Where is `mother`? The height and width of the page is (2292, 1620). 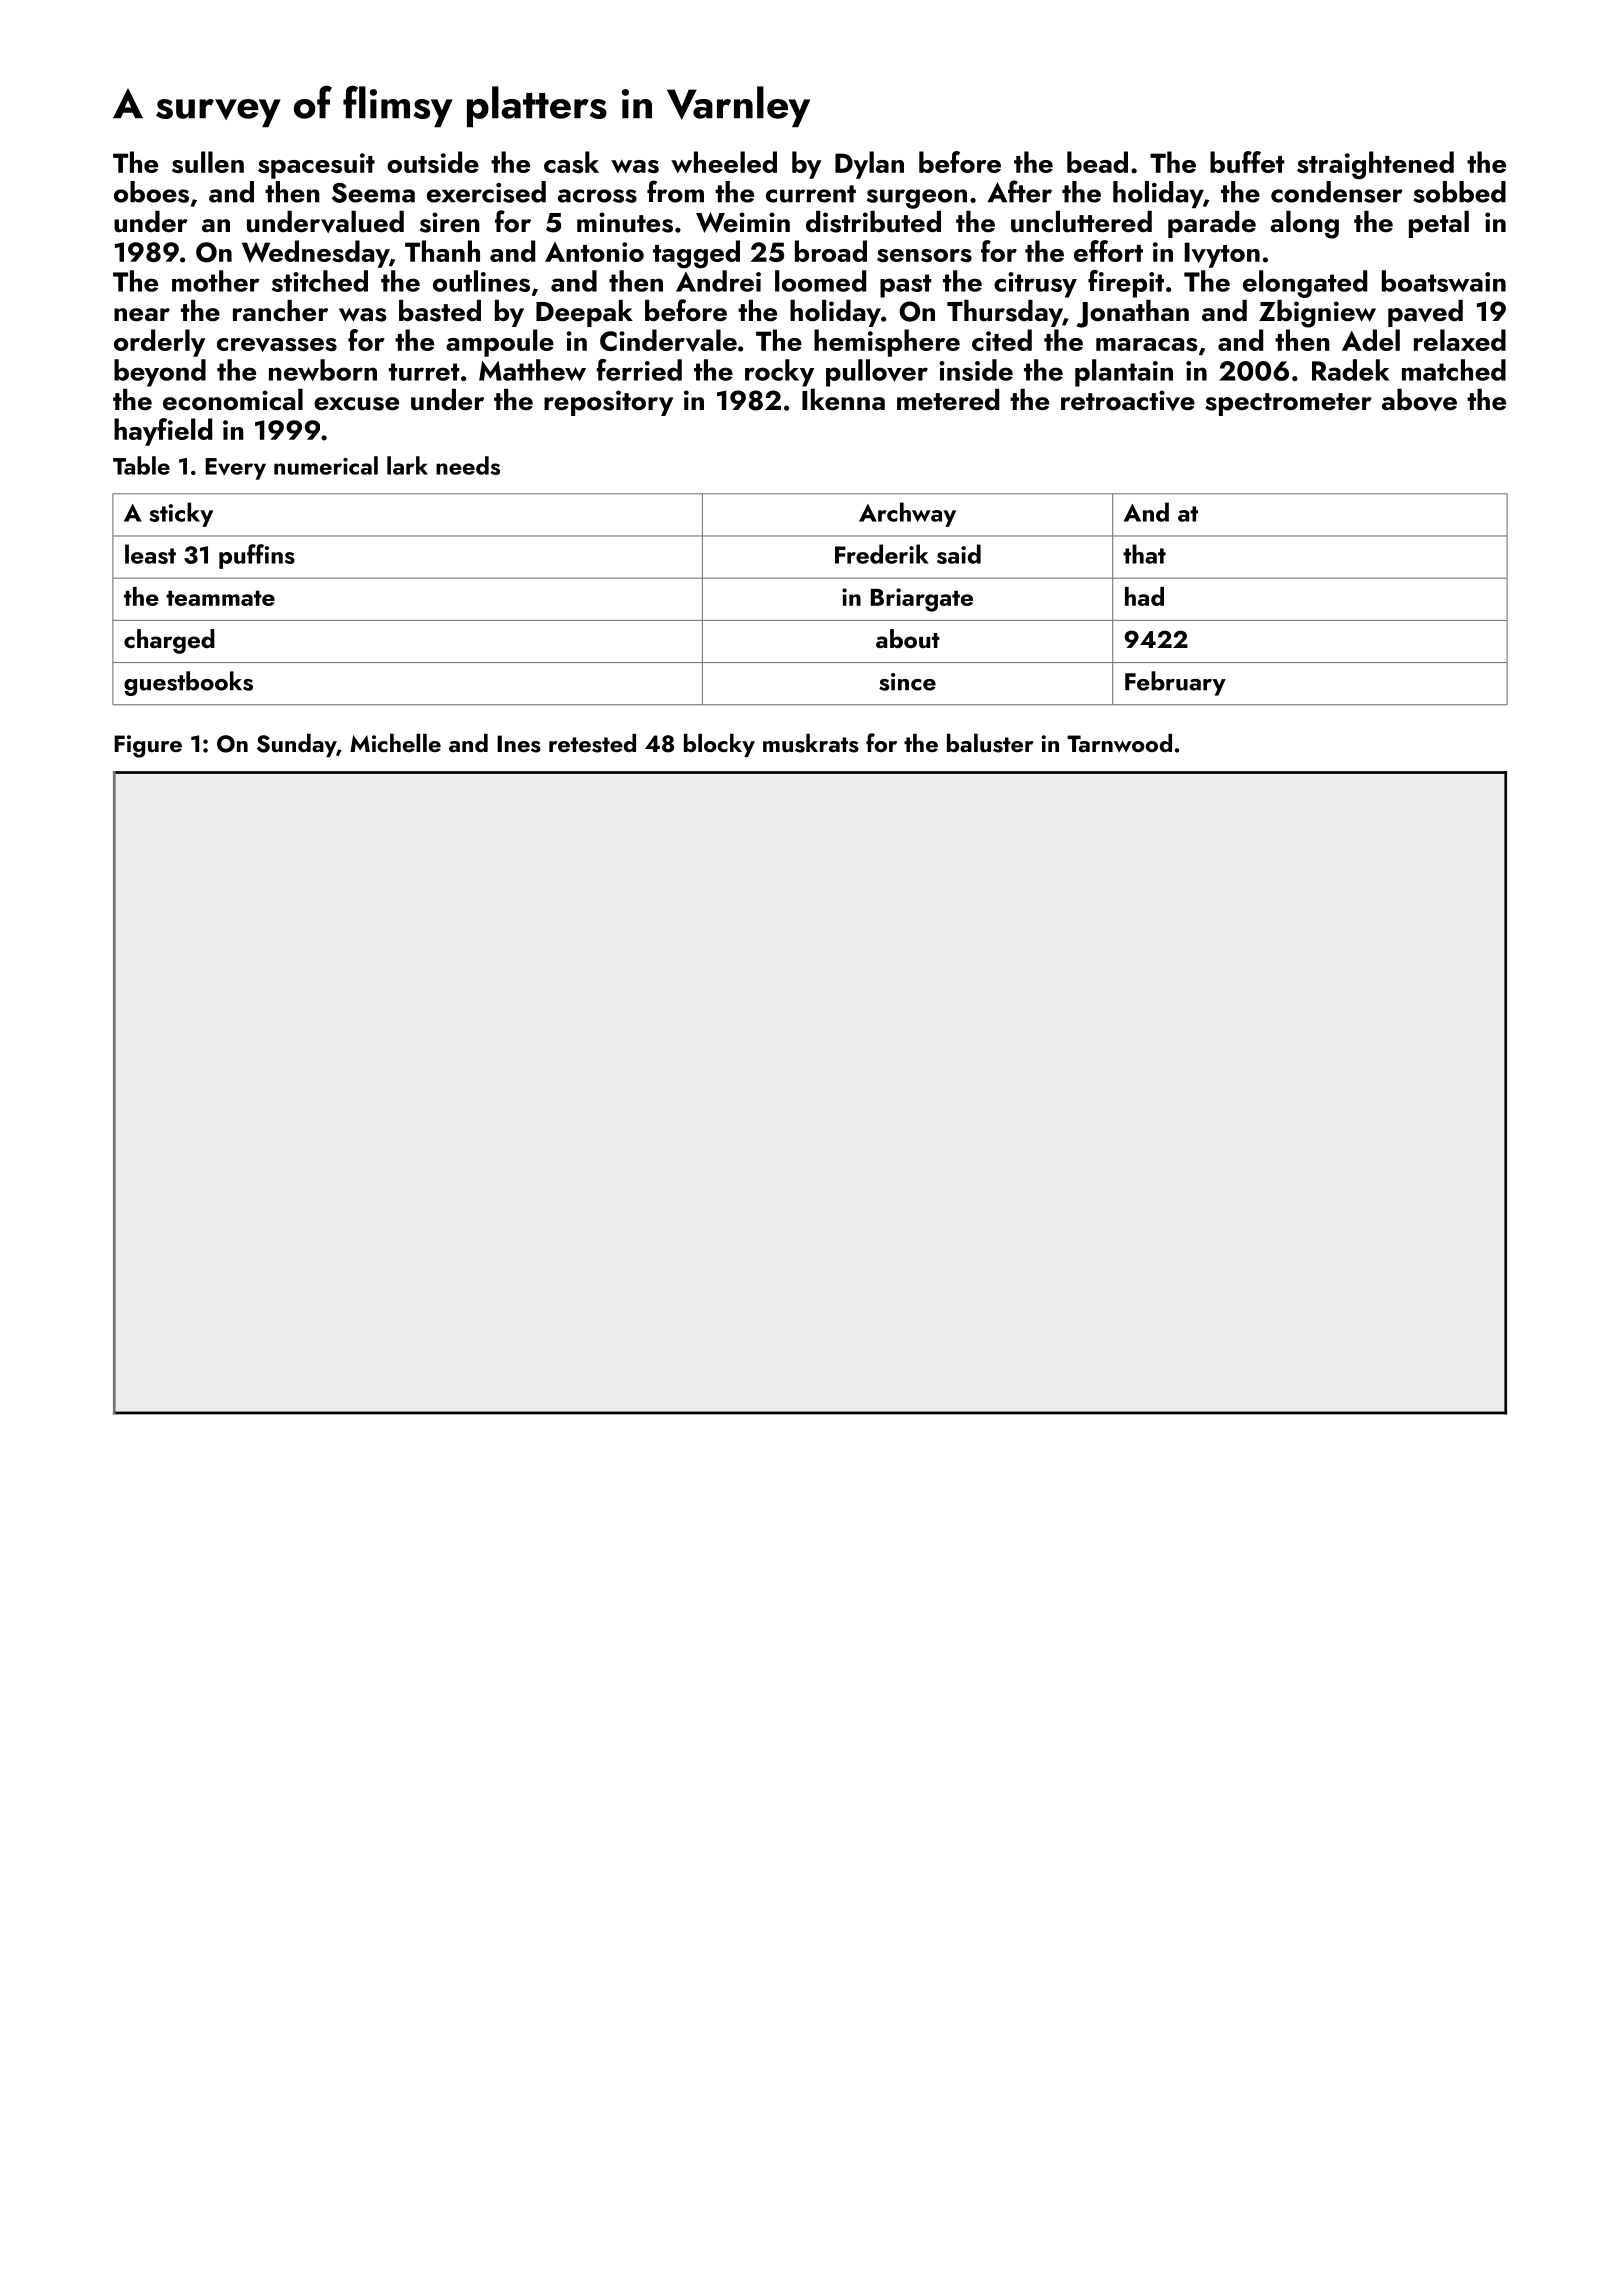
mother is located at coordinates (216, 281).
